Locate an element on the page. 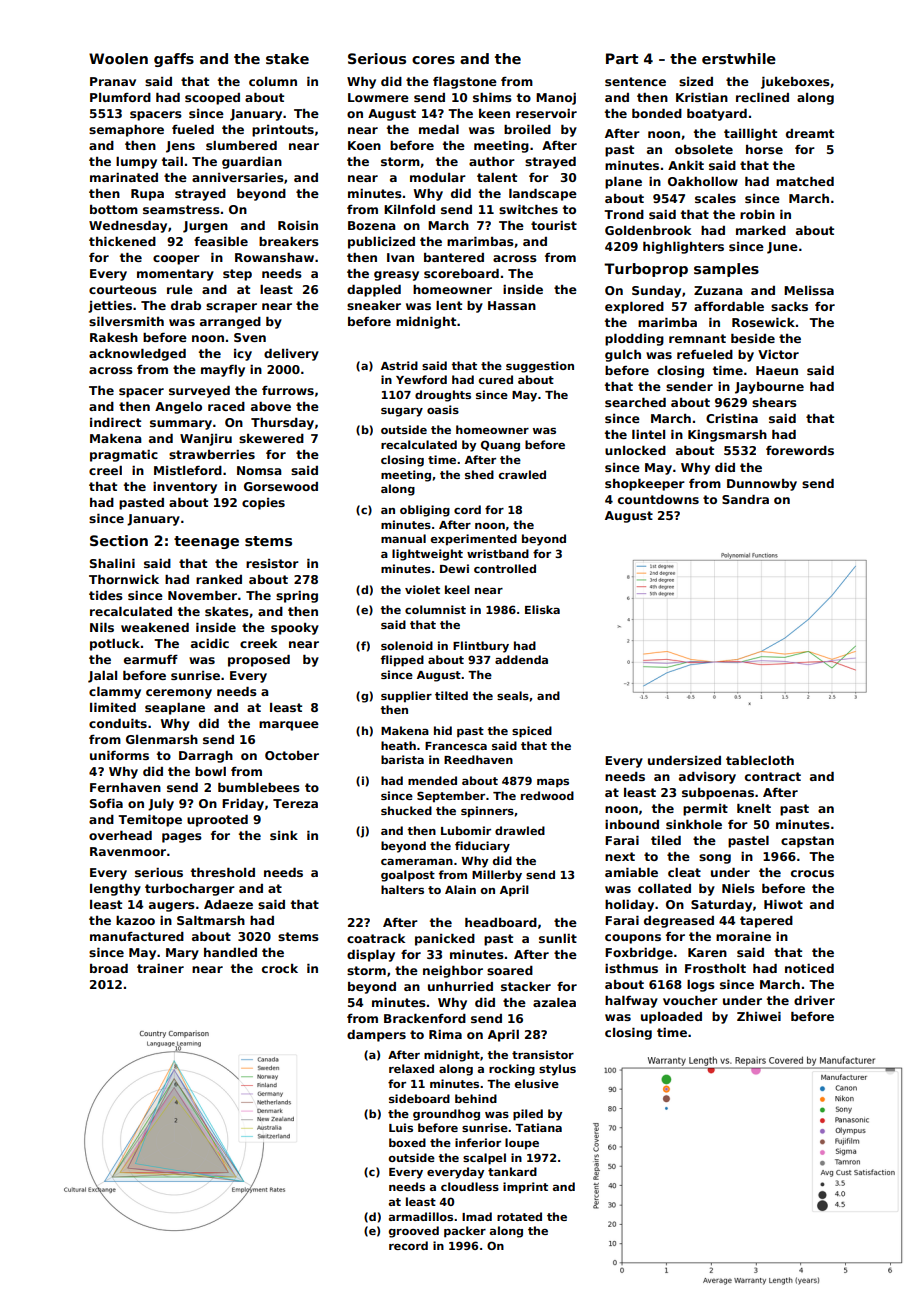 The width and height of the page is (924, 1308). ranked is located at coordinates (219, 579).
